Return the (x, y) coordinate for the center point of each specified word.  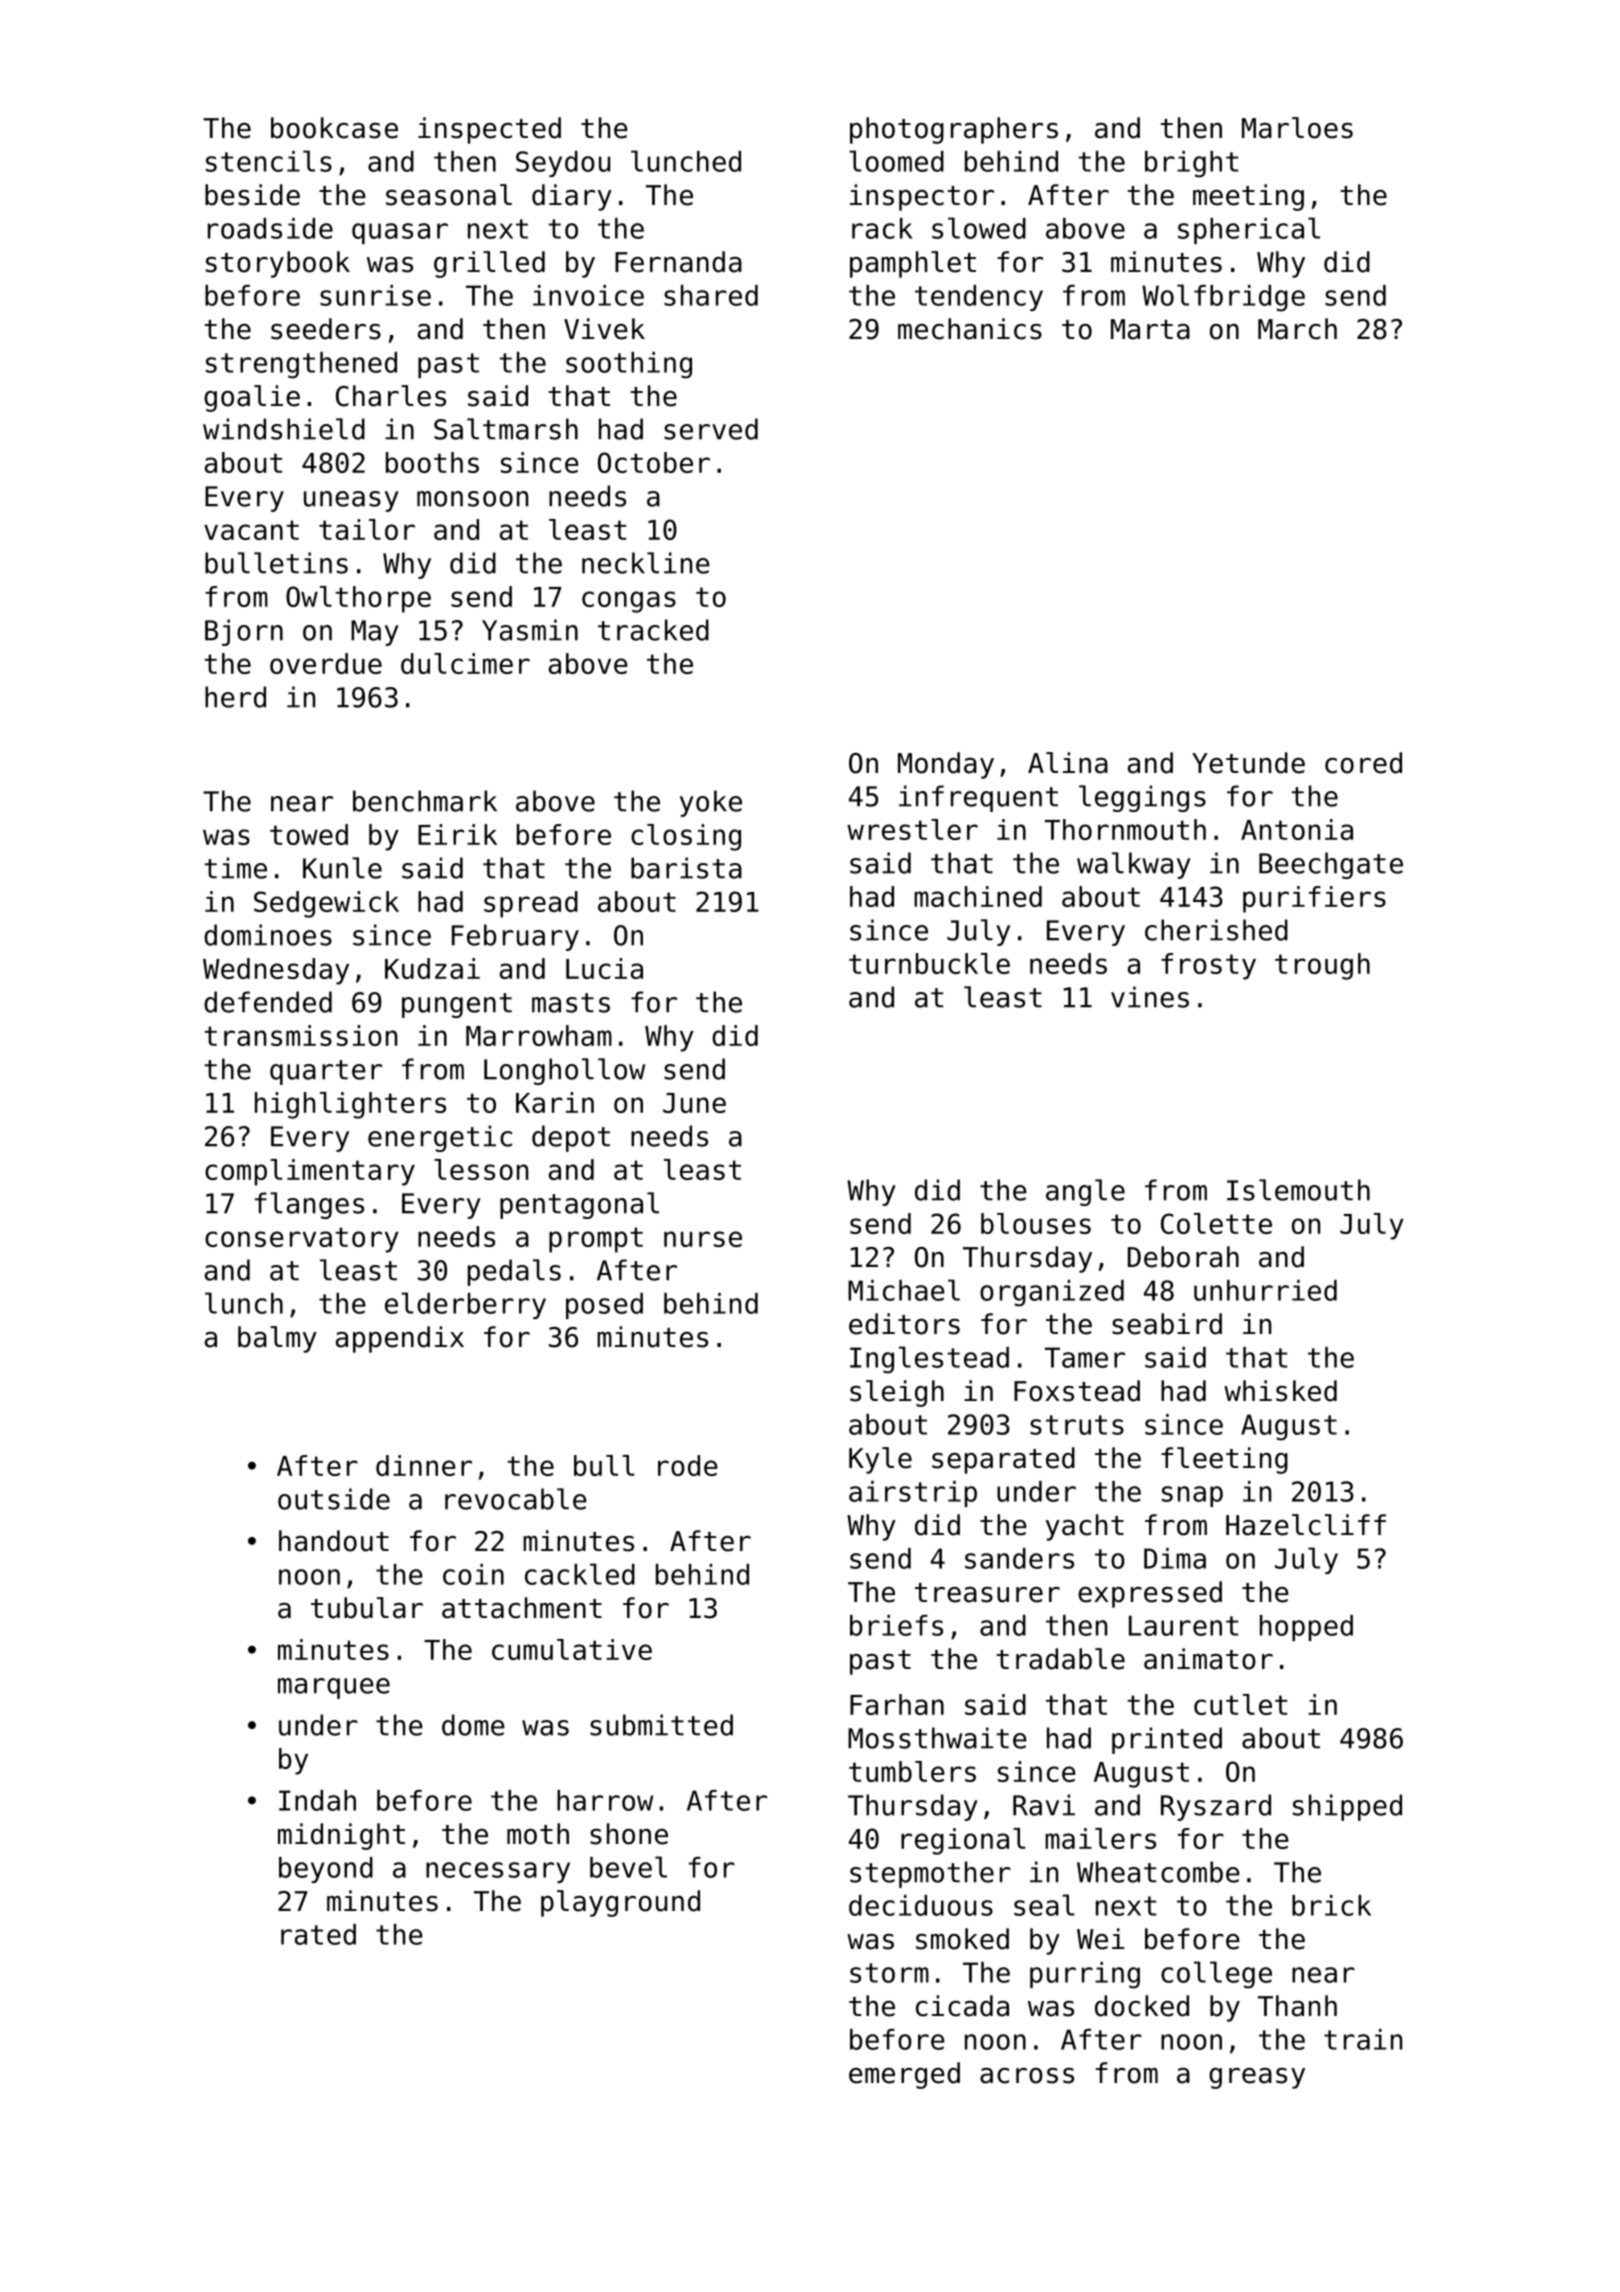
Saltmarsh (506, 429)
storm (889, 1973)
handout (334, 1541)
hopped (1306, 1628)
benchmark (425, 801)
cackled (580, 1574)
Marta (1150, 329)
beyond (326, 1870)
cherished (1216, 930)
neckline (646, 563)
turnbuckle (929, 963)
